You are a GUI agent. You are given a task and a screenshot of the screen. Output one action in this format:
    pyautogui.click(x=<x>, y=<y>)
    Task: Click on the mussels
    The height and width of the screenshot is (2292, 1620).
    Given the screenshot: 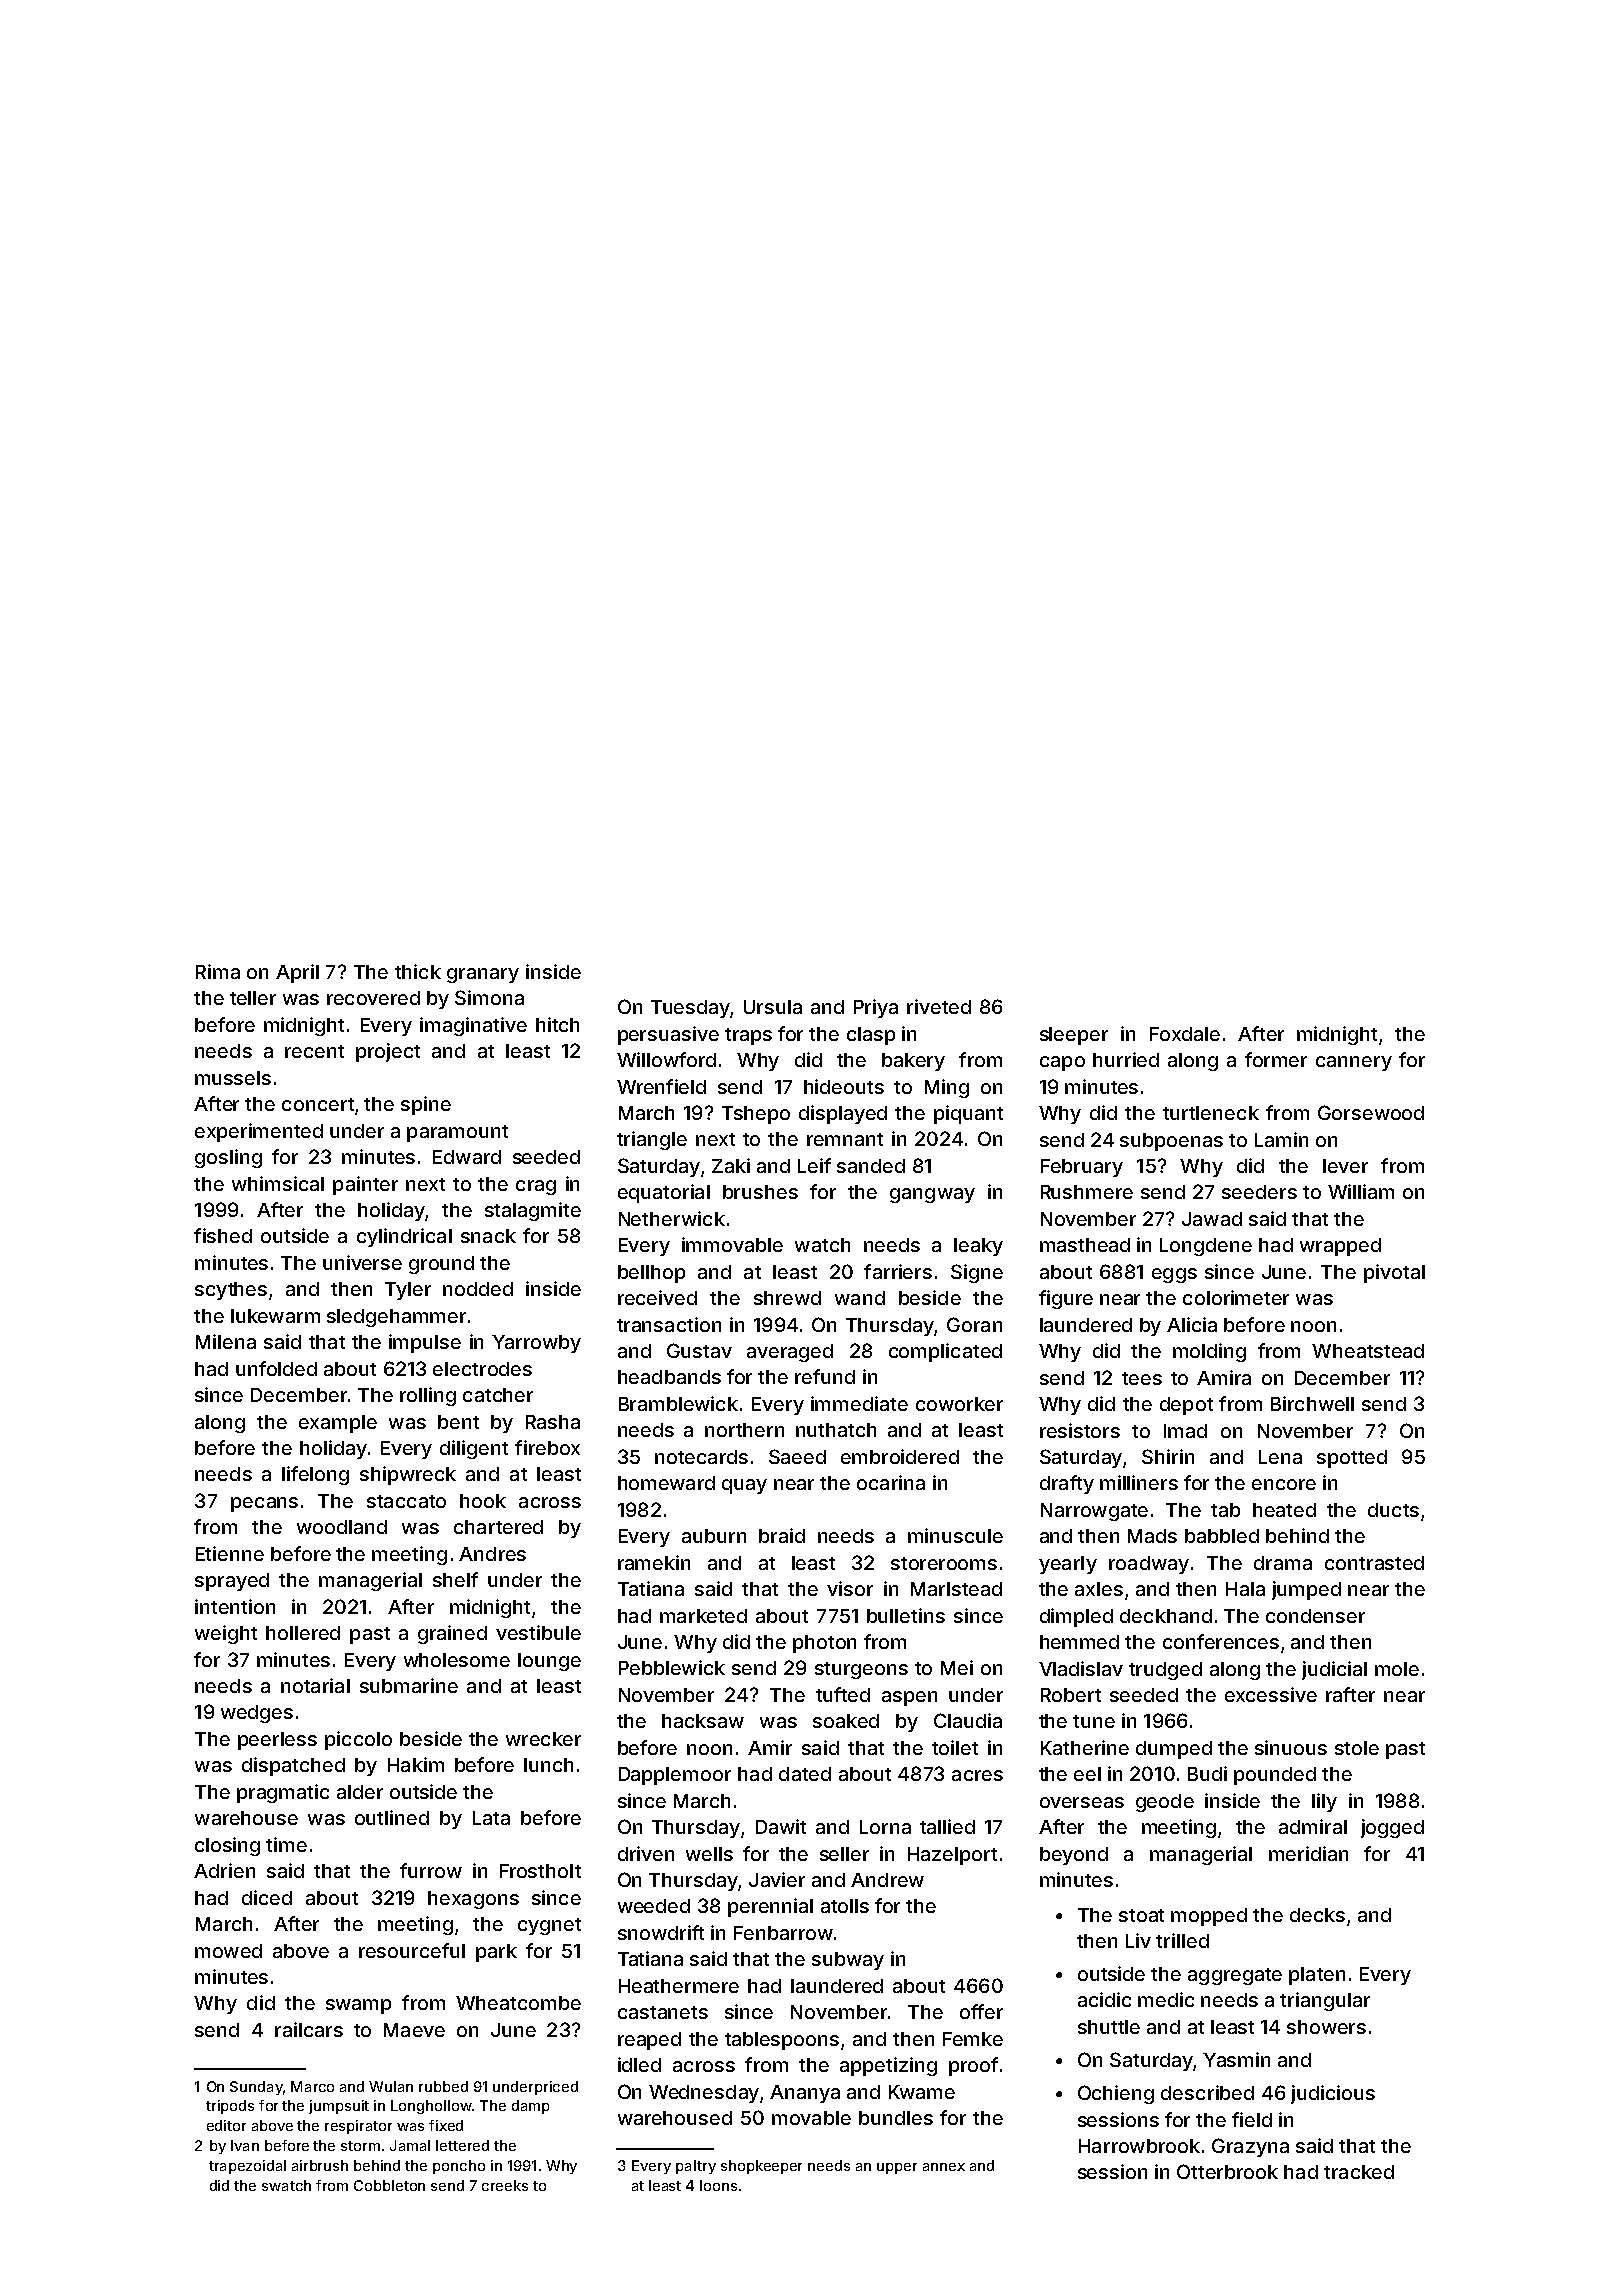 What is the action you would take?
    pyautogui.click(x=233, y=1078)
